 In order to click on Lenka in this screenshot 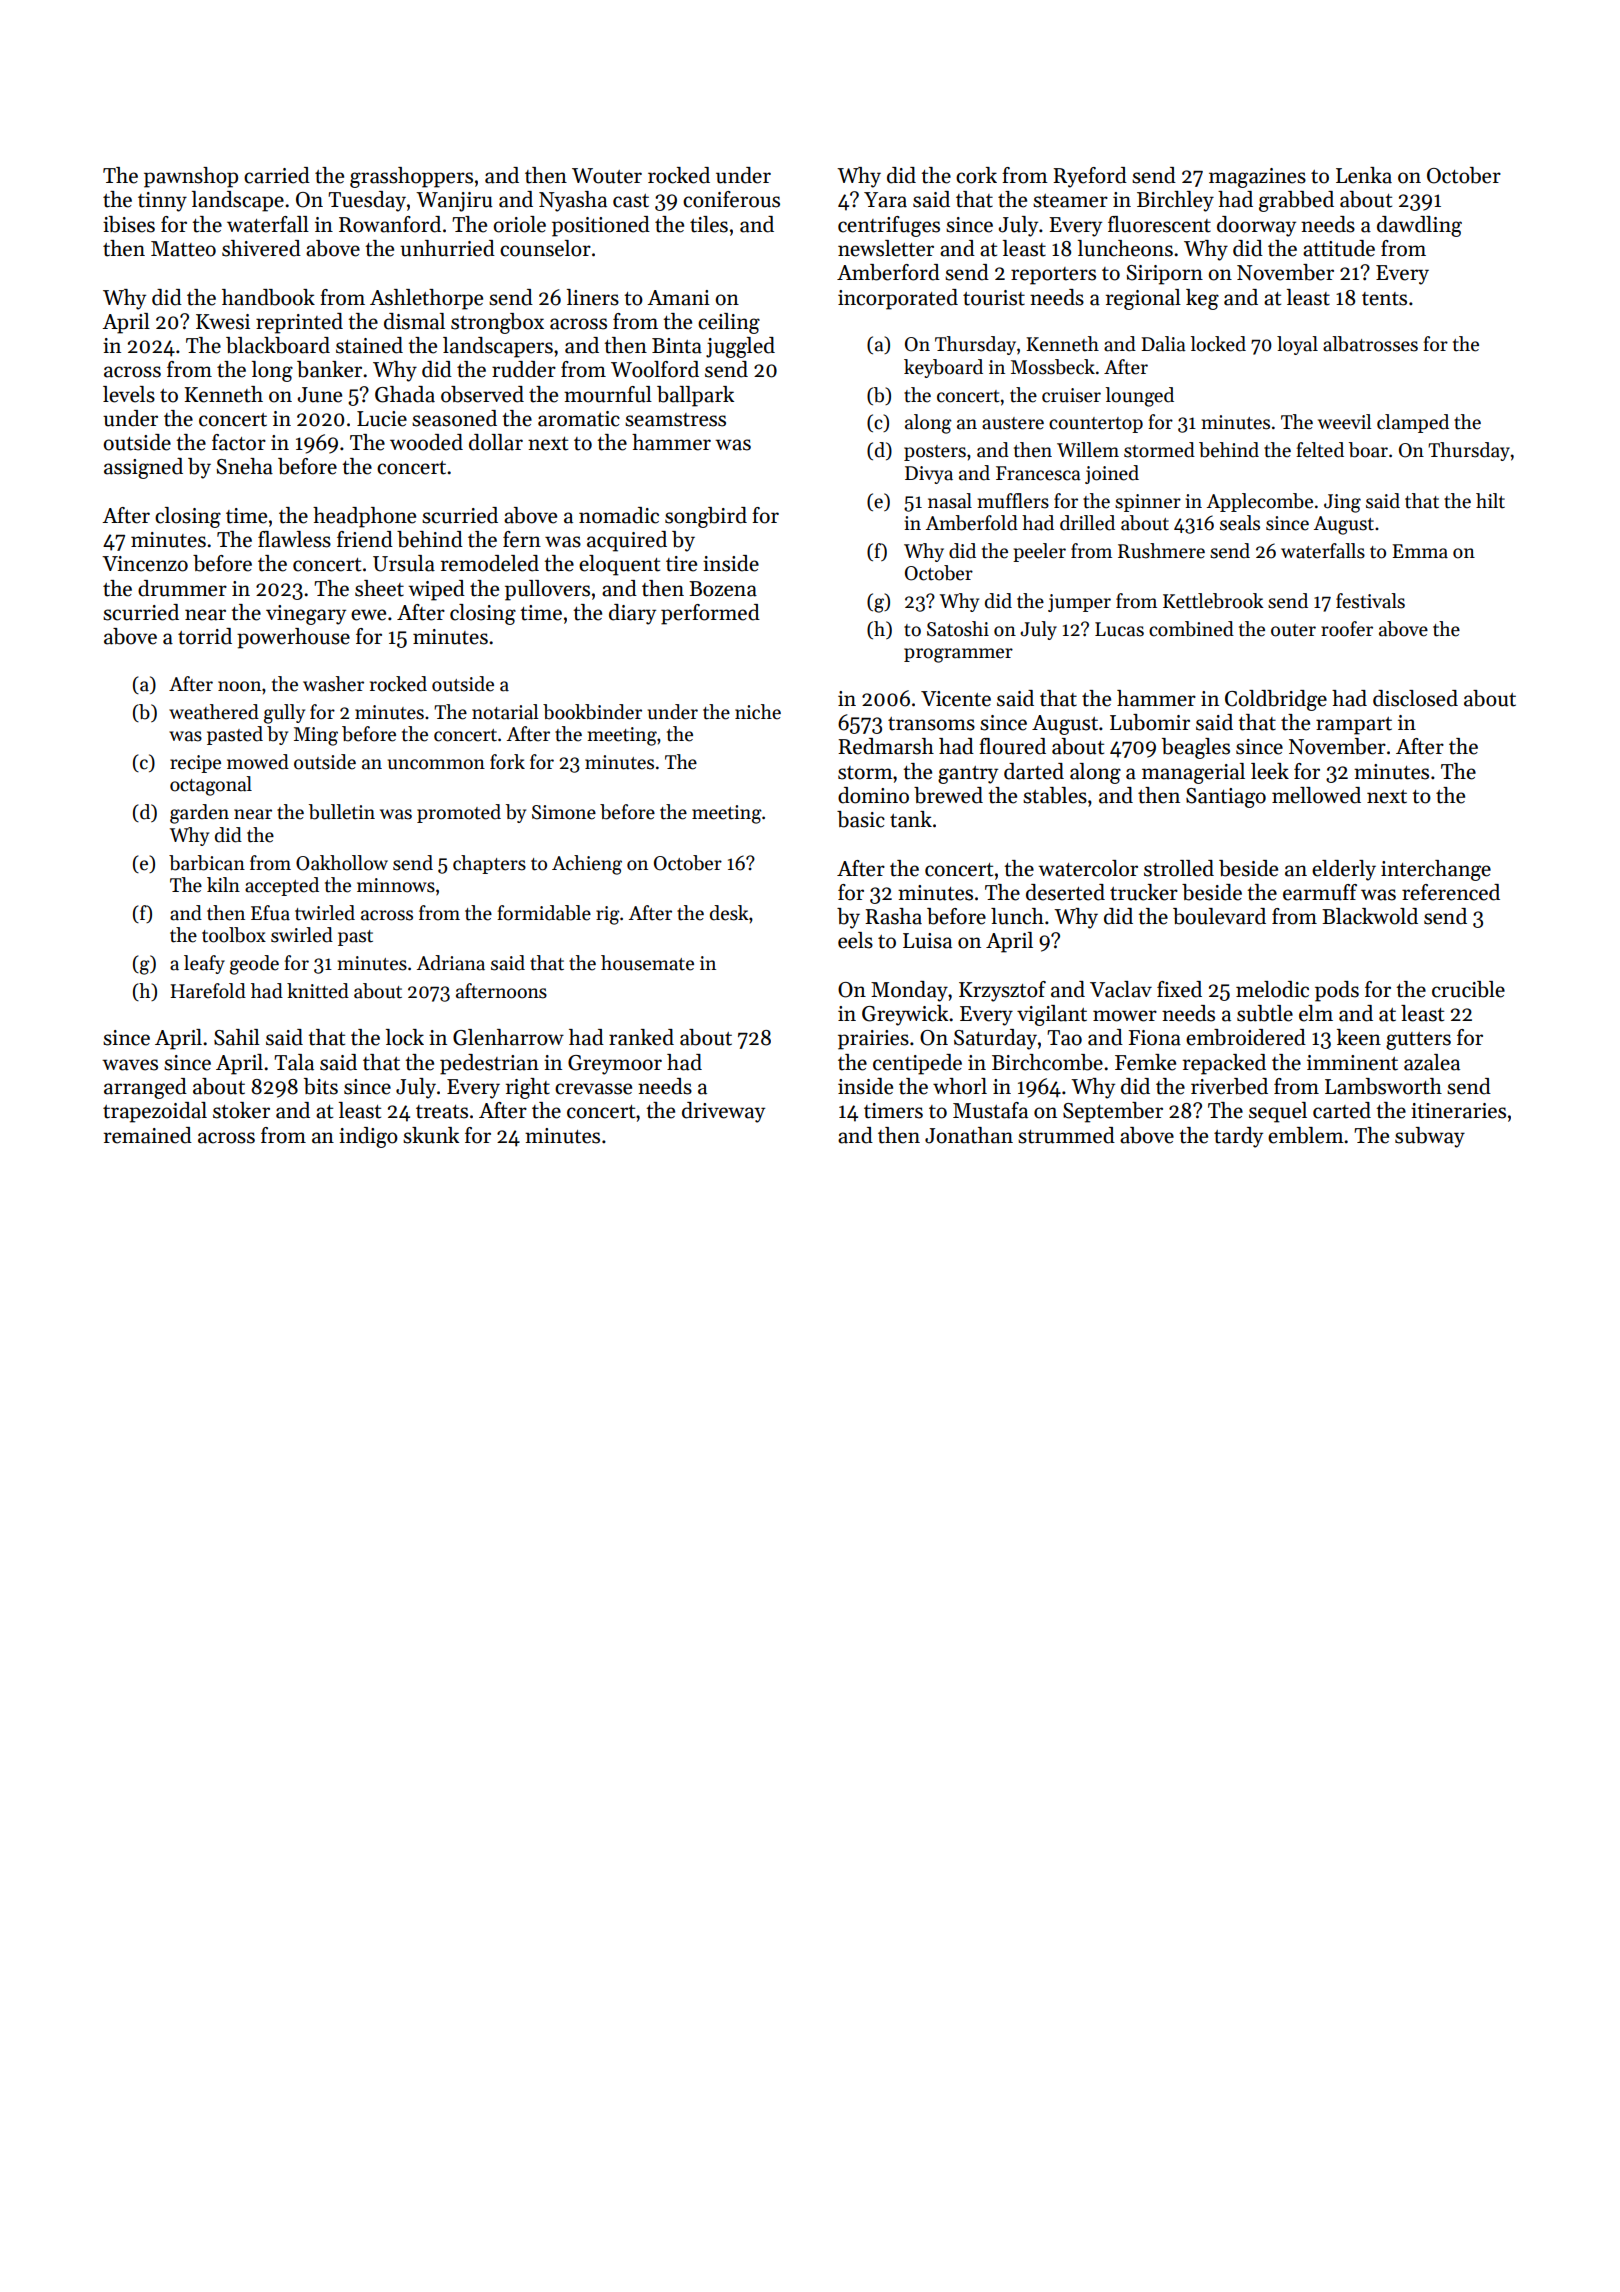, I will do `click(1364, 175)`.
